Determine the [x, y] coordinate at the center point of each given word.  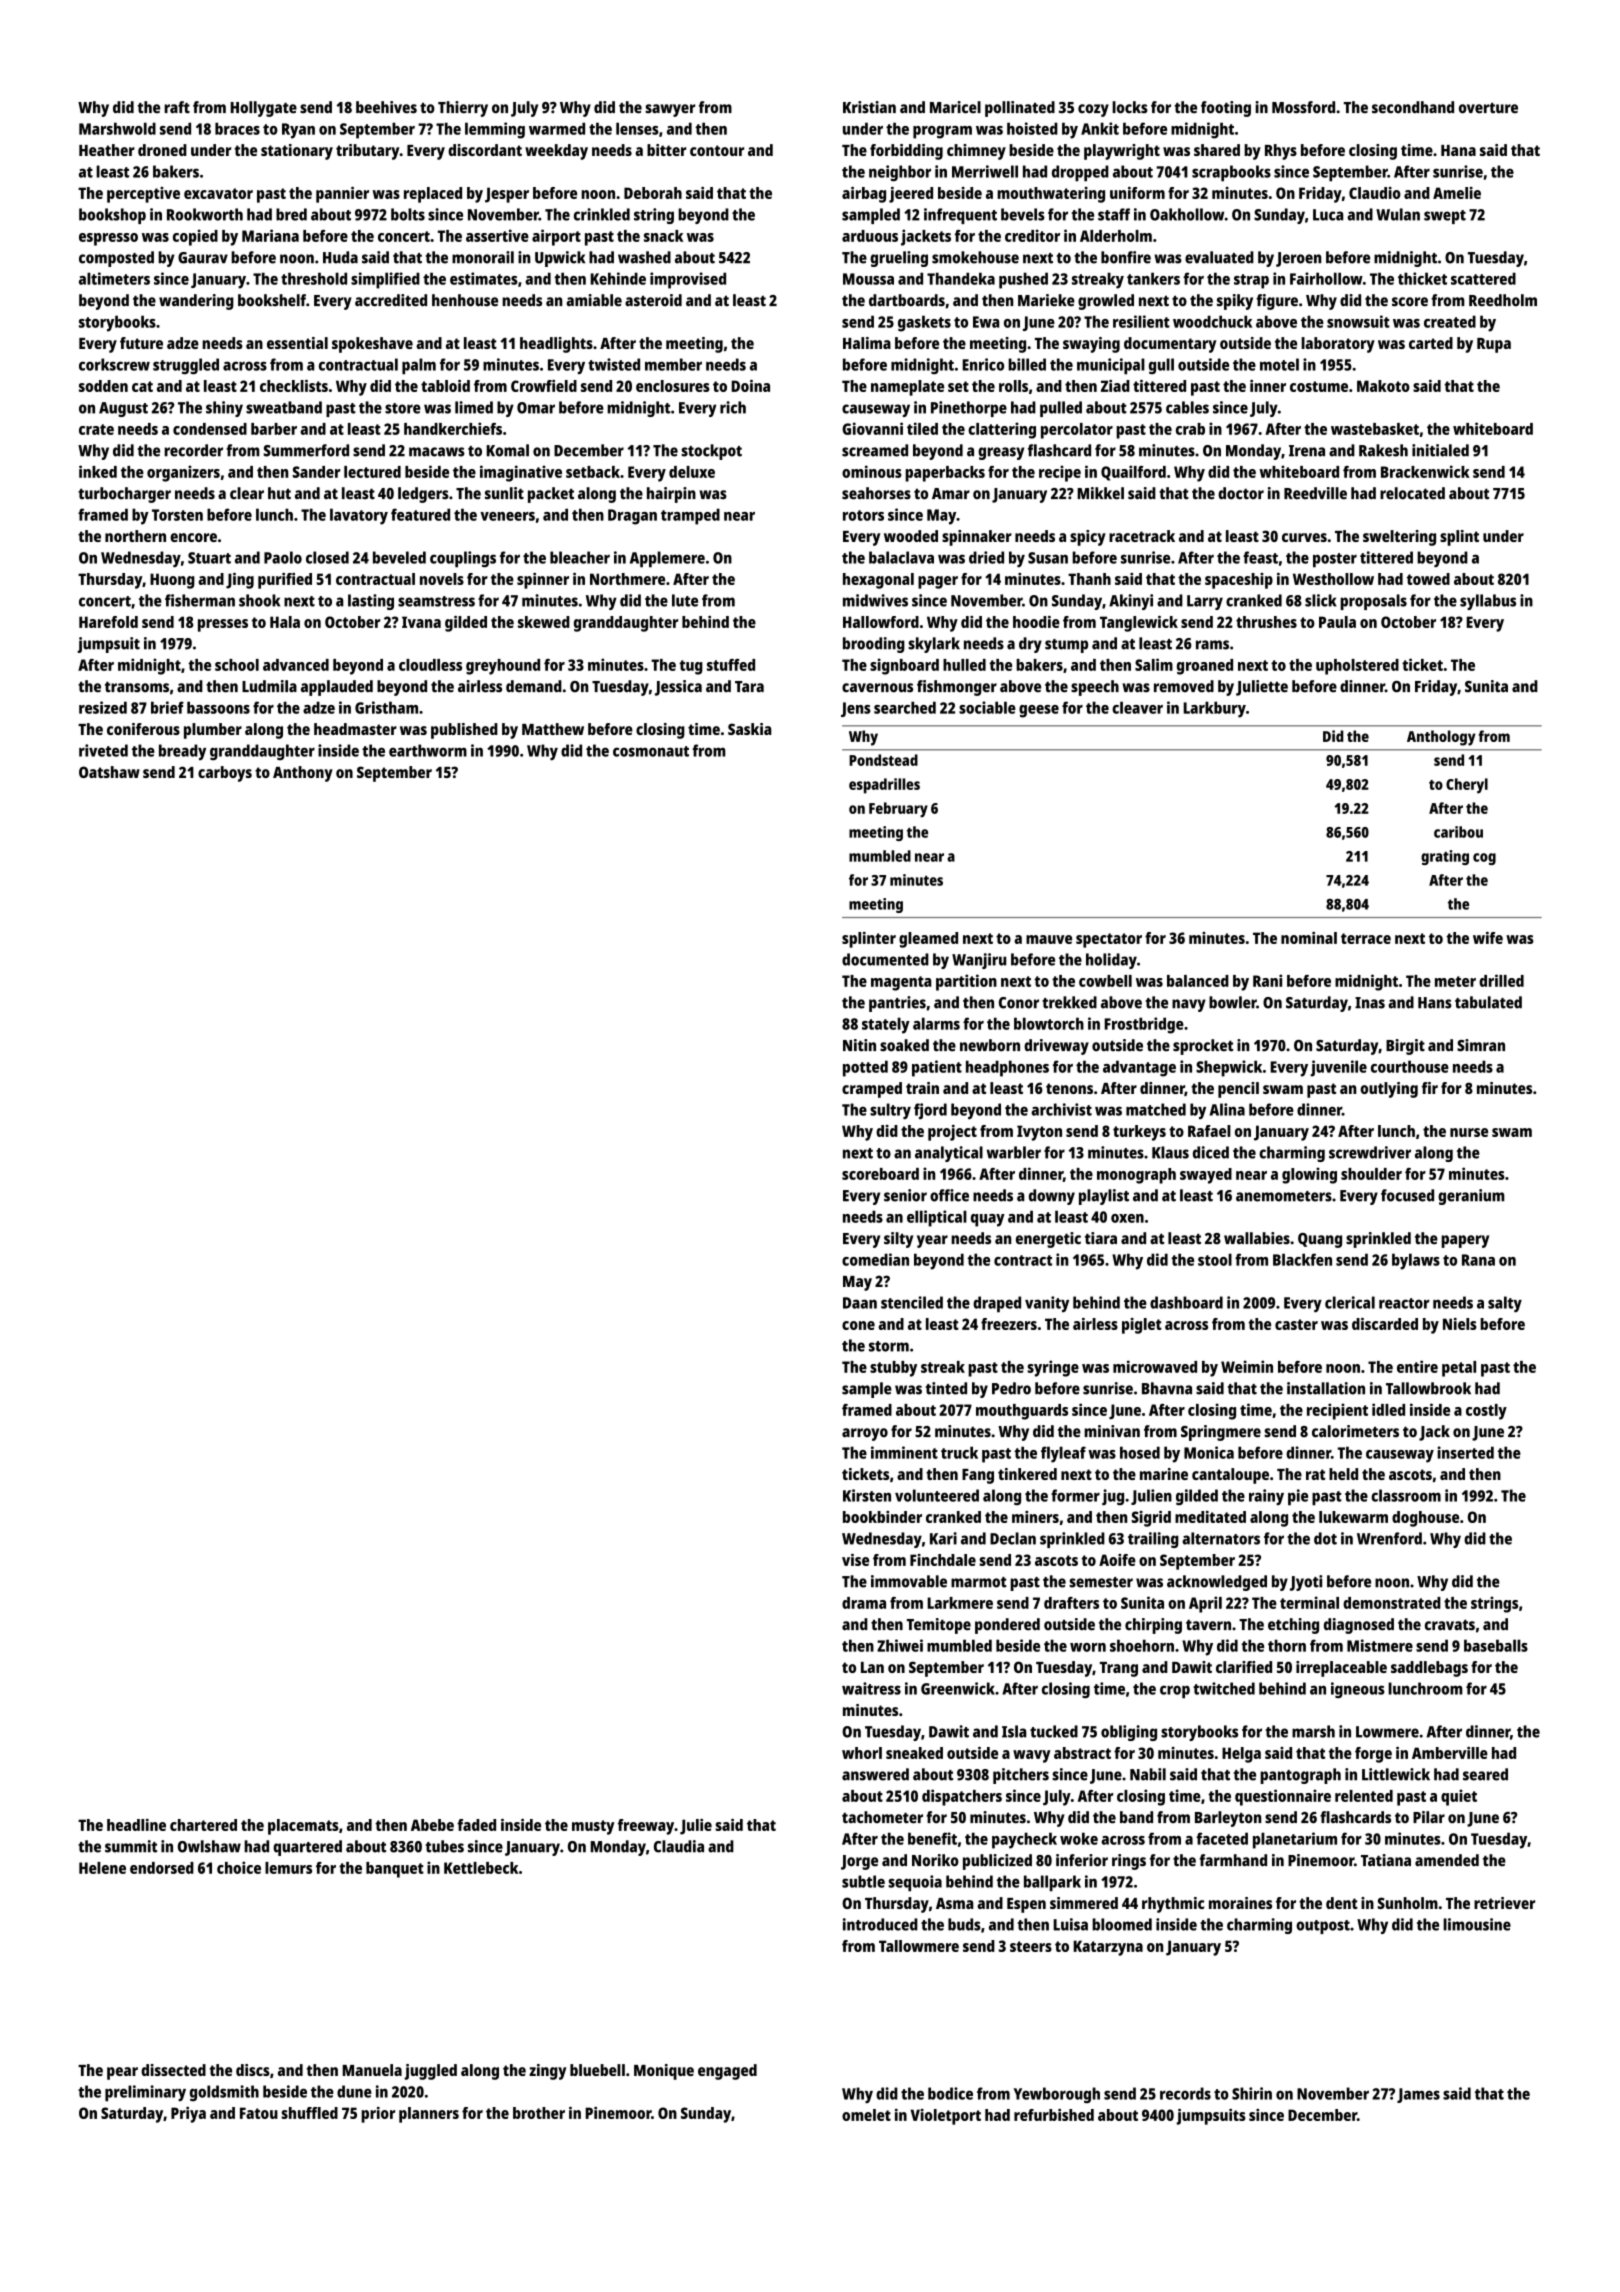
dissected [173, 2070]
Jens [856, 709]
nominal [1309, 938]
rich [733, 407]
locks [1130, 107]
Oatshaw [109, 772]
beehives [386, 107]
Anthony [303, 774]
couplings [463, 559]
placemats [303, 1827]
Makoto [1383, 386]
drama [864, 1603]
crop [1175, 1692]
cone [858, 1325]
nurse [1469, 1132]
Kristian [869, 107]
